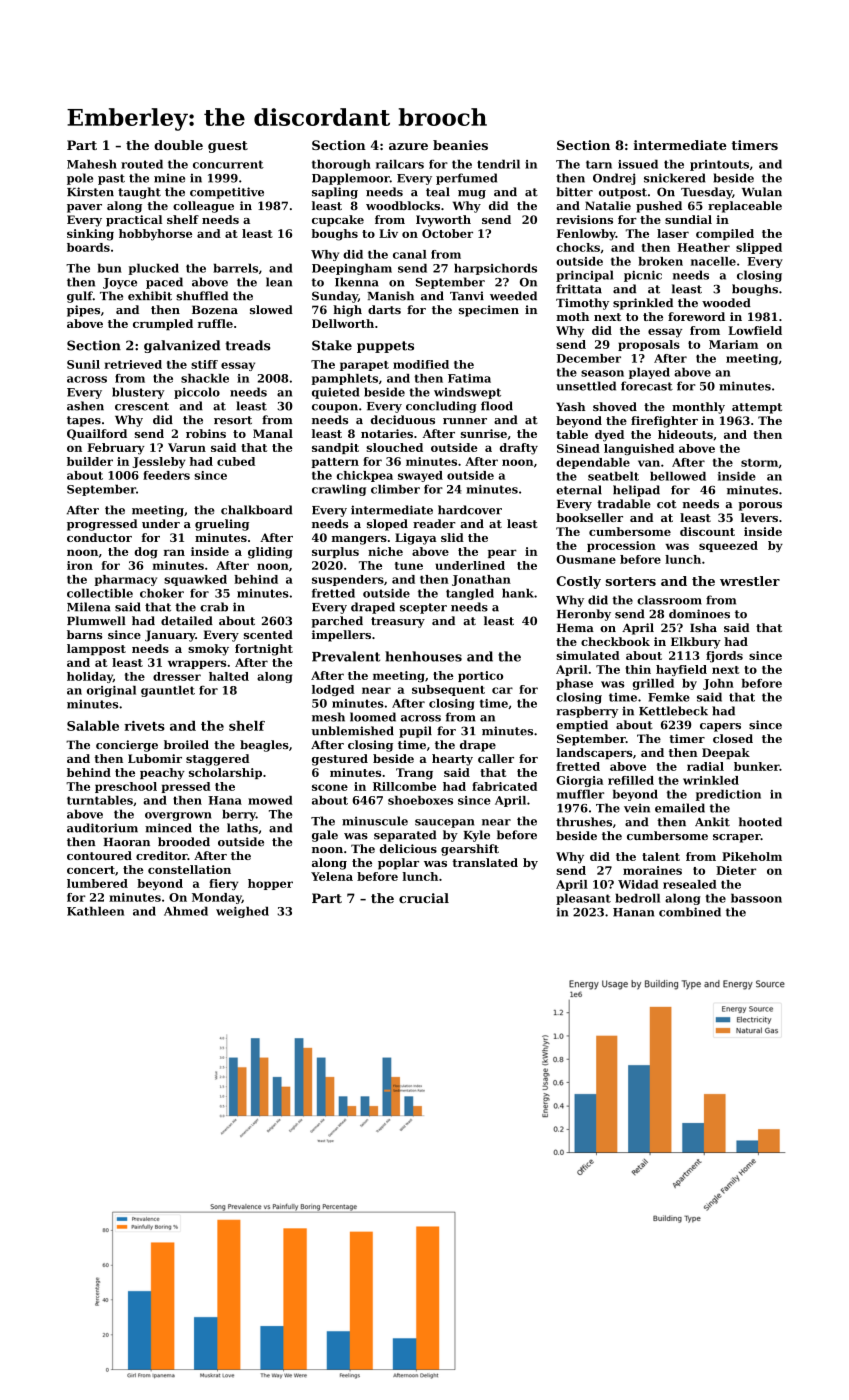 Image resolution: width=849 pixels, height=1400 pixels. Describe the element at coordinates (400, 164) in the screenshot. I see `railcars` at that location.
